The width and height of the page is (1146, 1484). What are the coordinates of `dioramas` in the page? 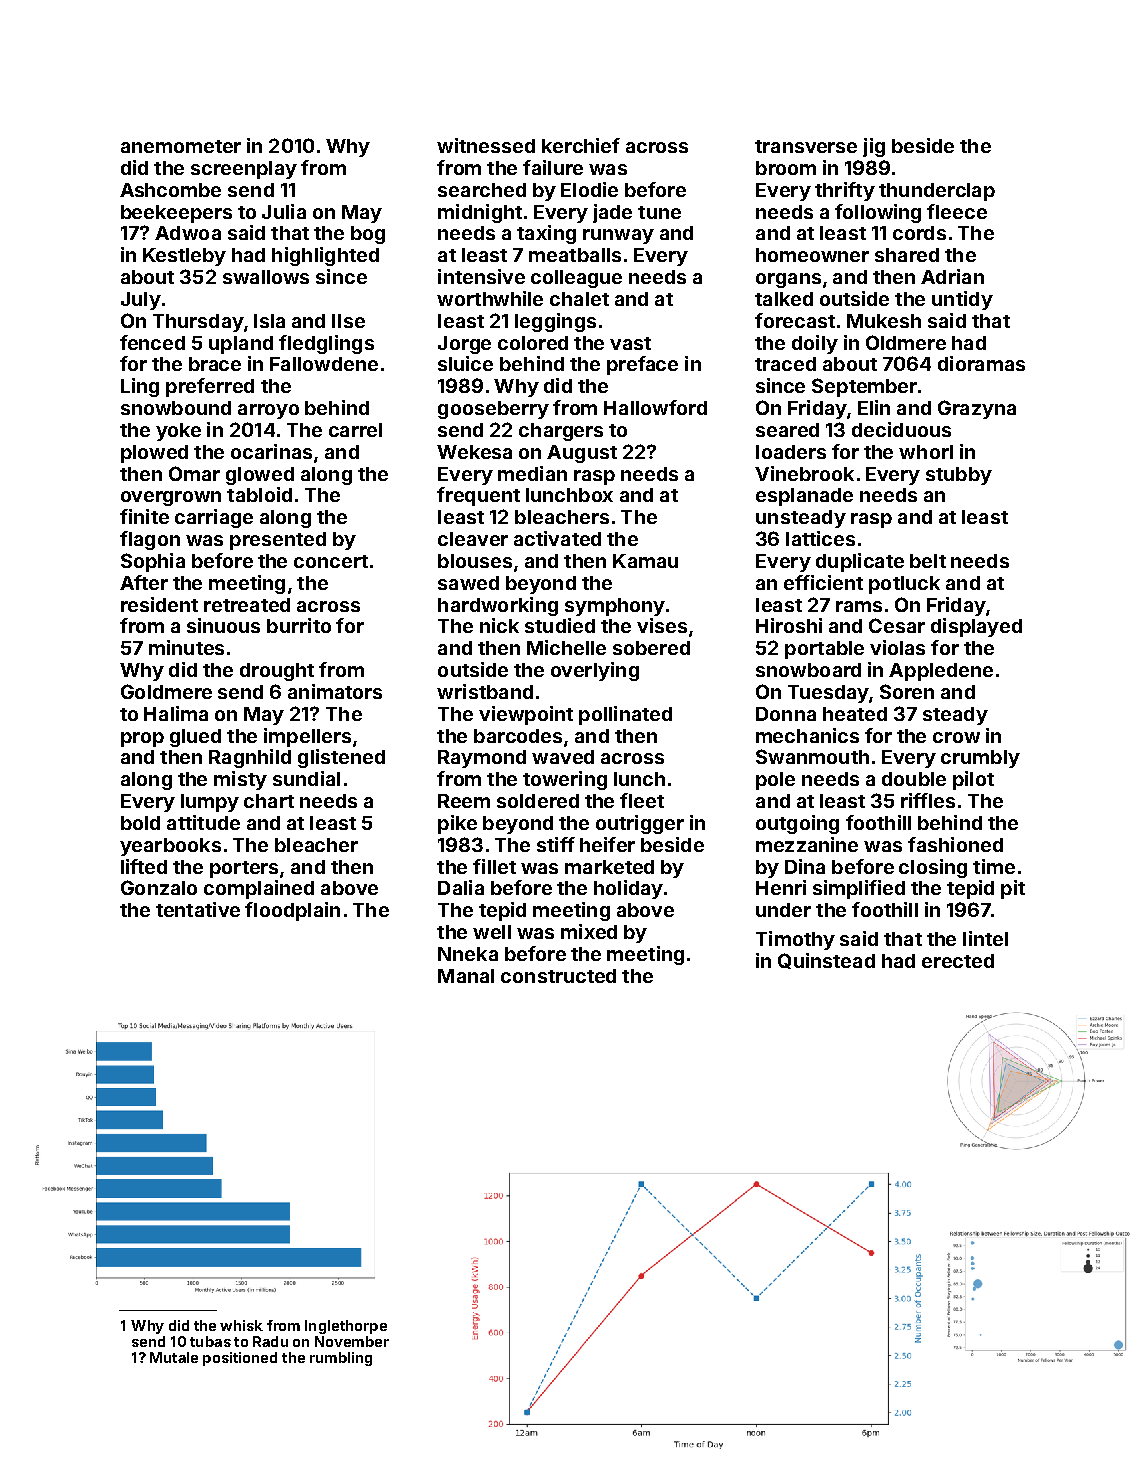 It's located at (981, 363).
